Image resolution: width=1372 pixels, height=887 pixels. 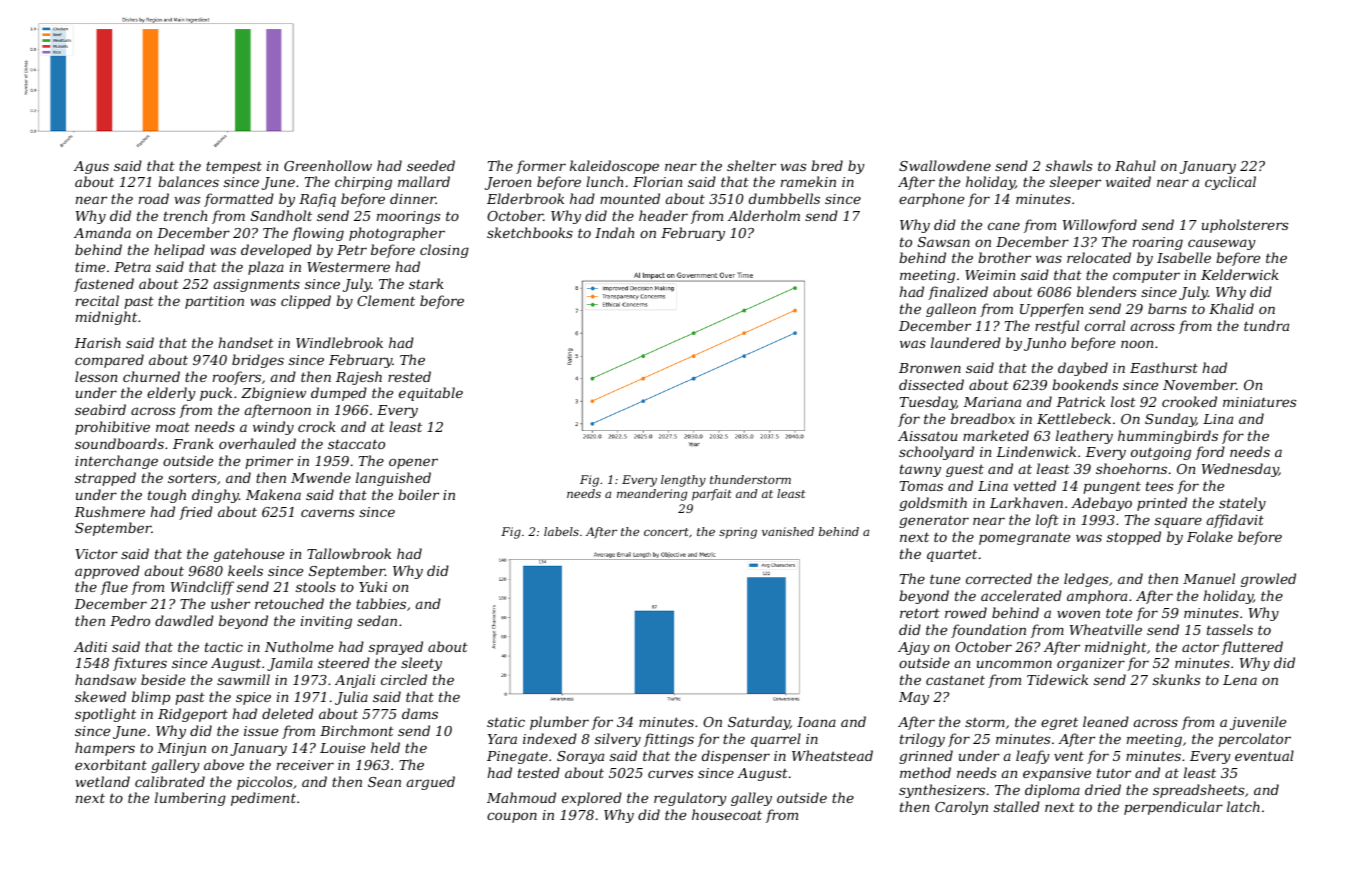 What do you see at coordinates (764, 215) in the page?
I see `Alderholm` at bounding box center [764, 215].
